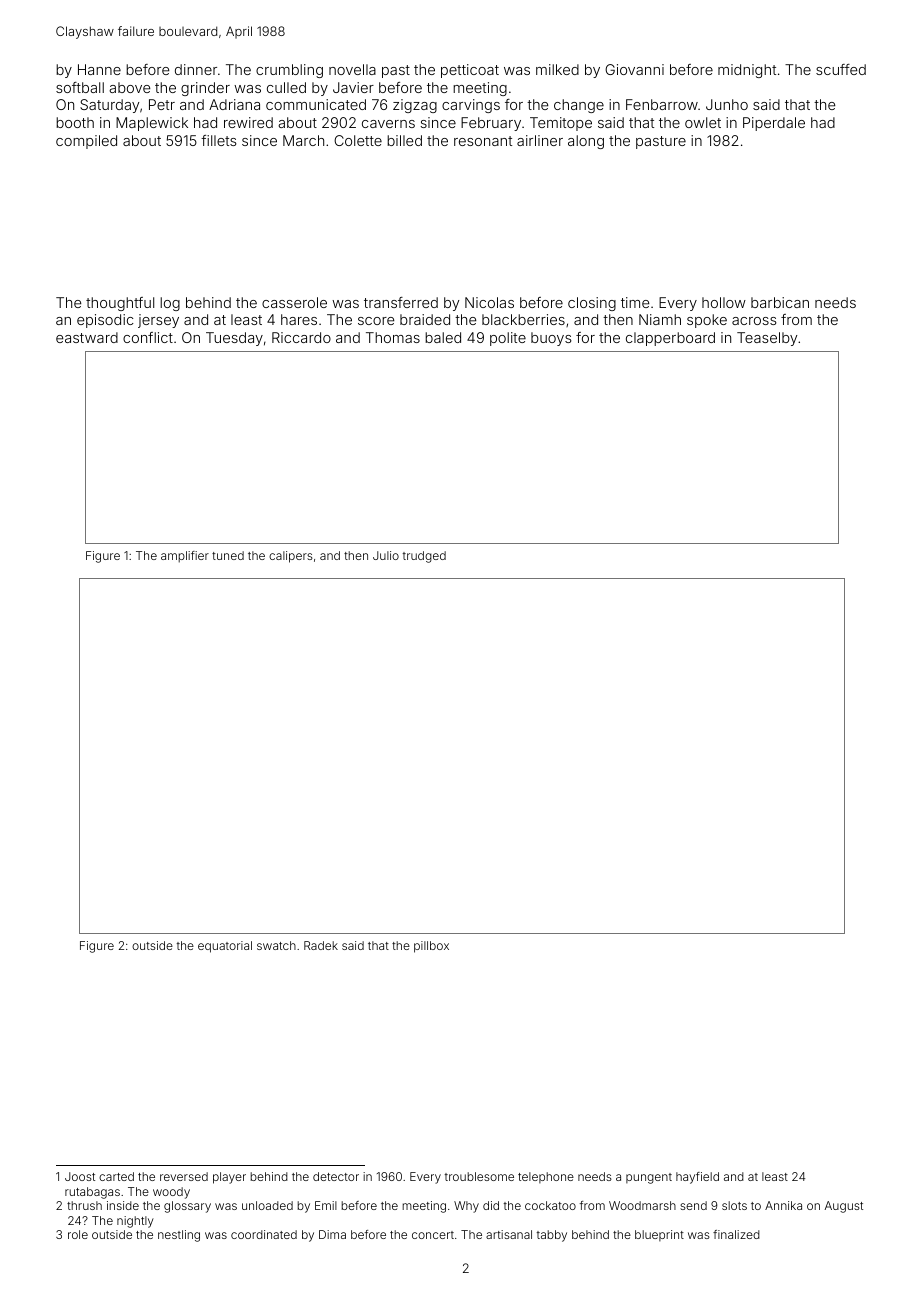  Describe the element at coordinates (747, 71) in the screenshot. I see `midnight` at that location.
